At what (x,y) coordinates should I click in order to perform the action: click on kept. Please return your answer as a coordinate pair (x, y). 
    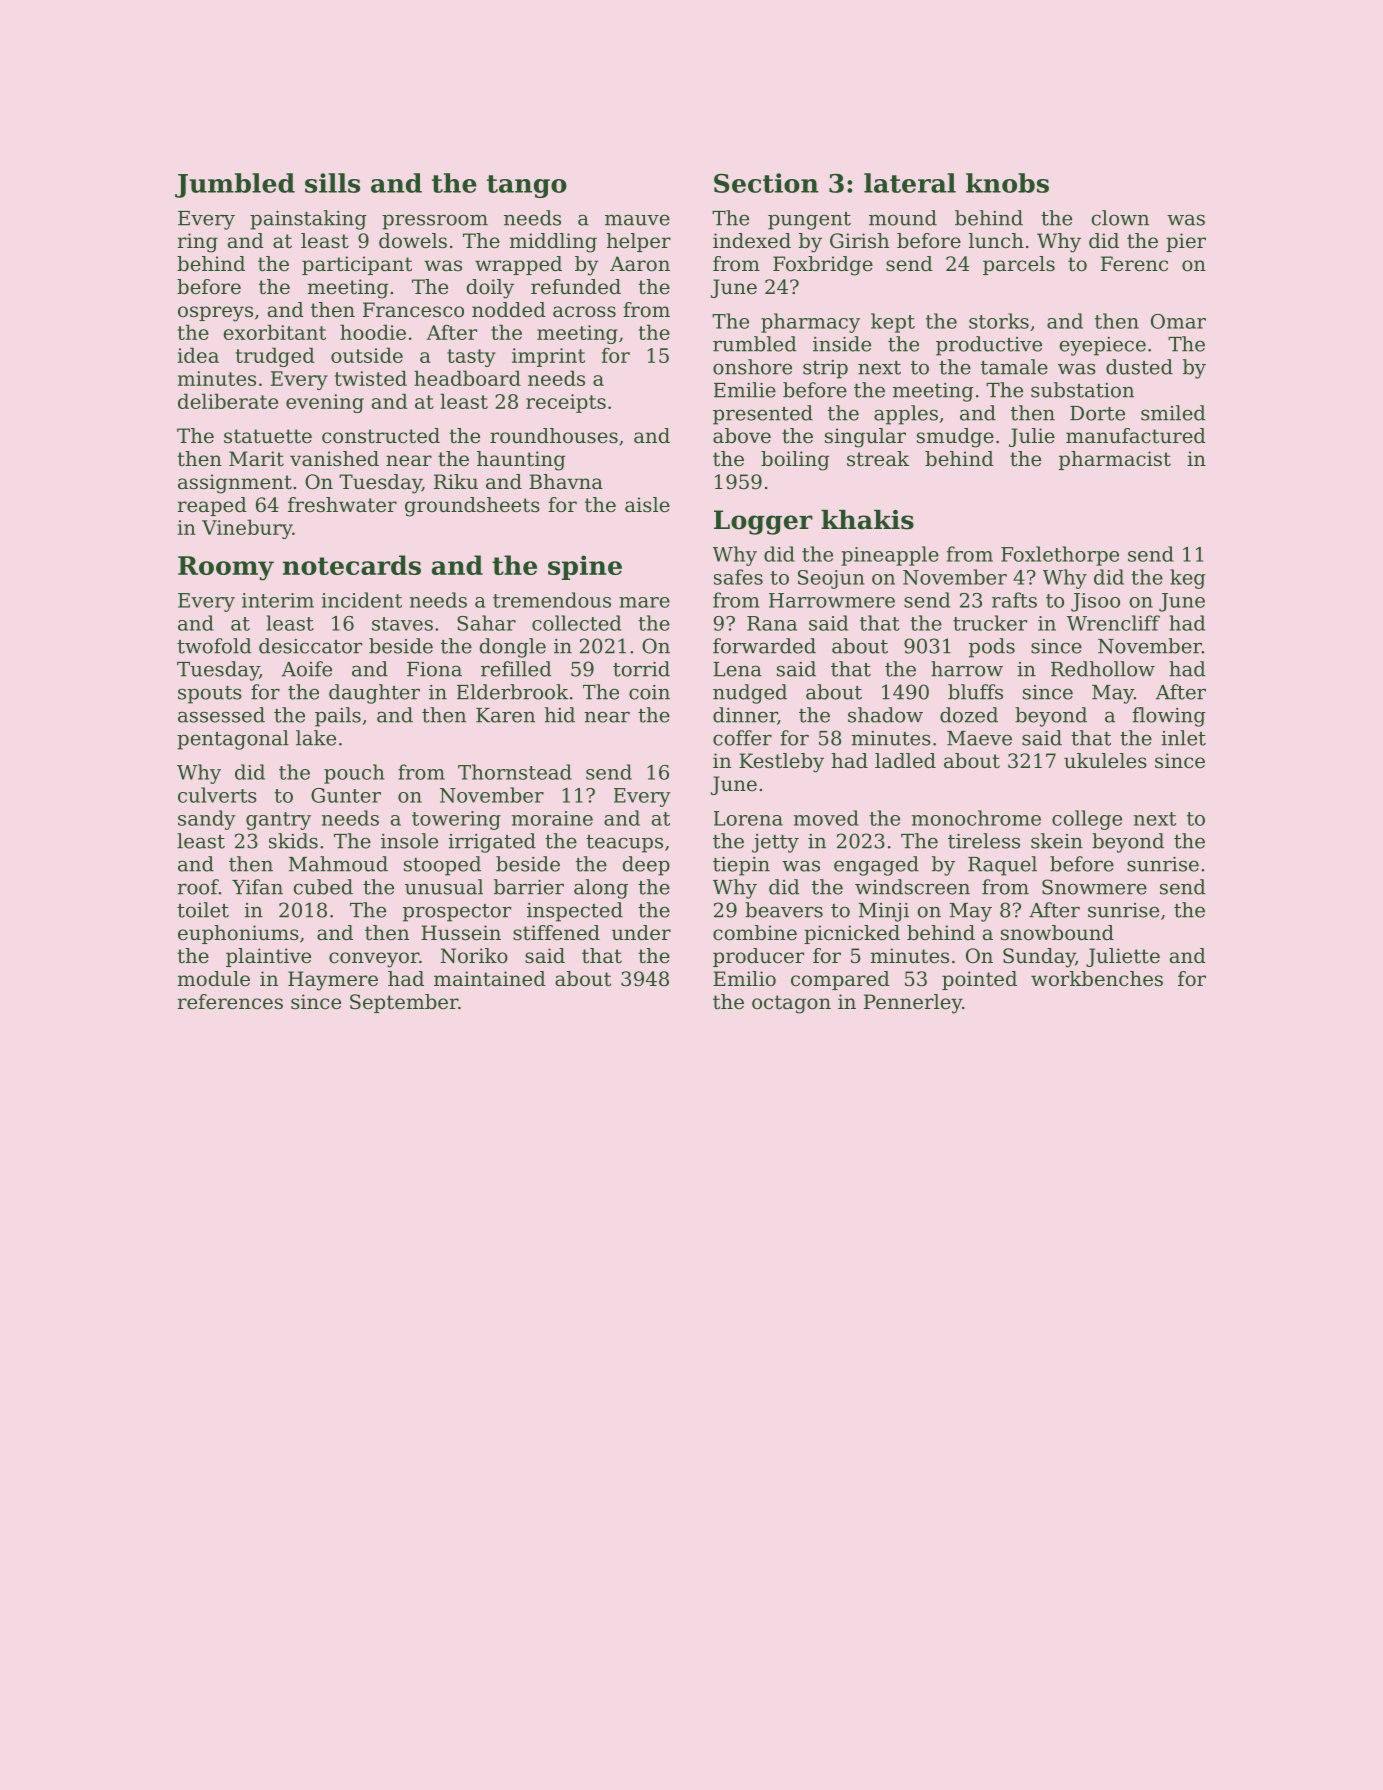
    Looking at the image, I should click on (893, 323).
